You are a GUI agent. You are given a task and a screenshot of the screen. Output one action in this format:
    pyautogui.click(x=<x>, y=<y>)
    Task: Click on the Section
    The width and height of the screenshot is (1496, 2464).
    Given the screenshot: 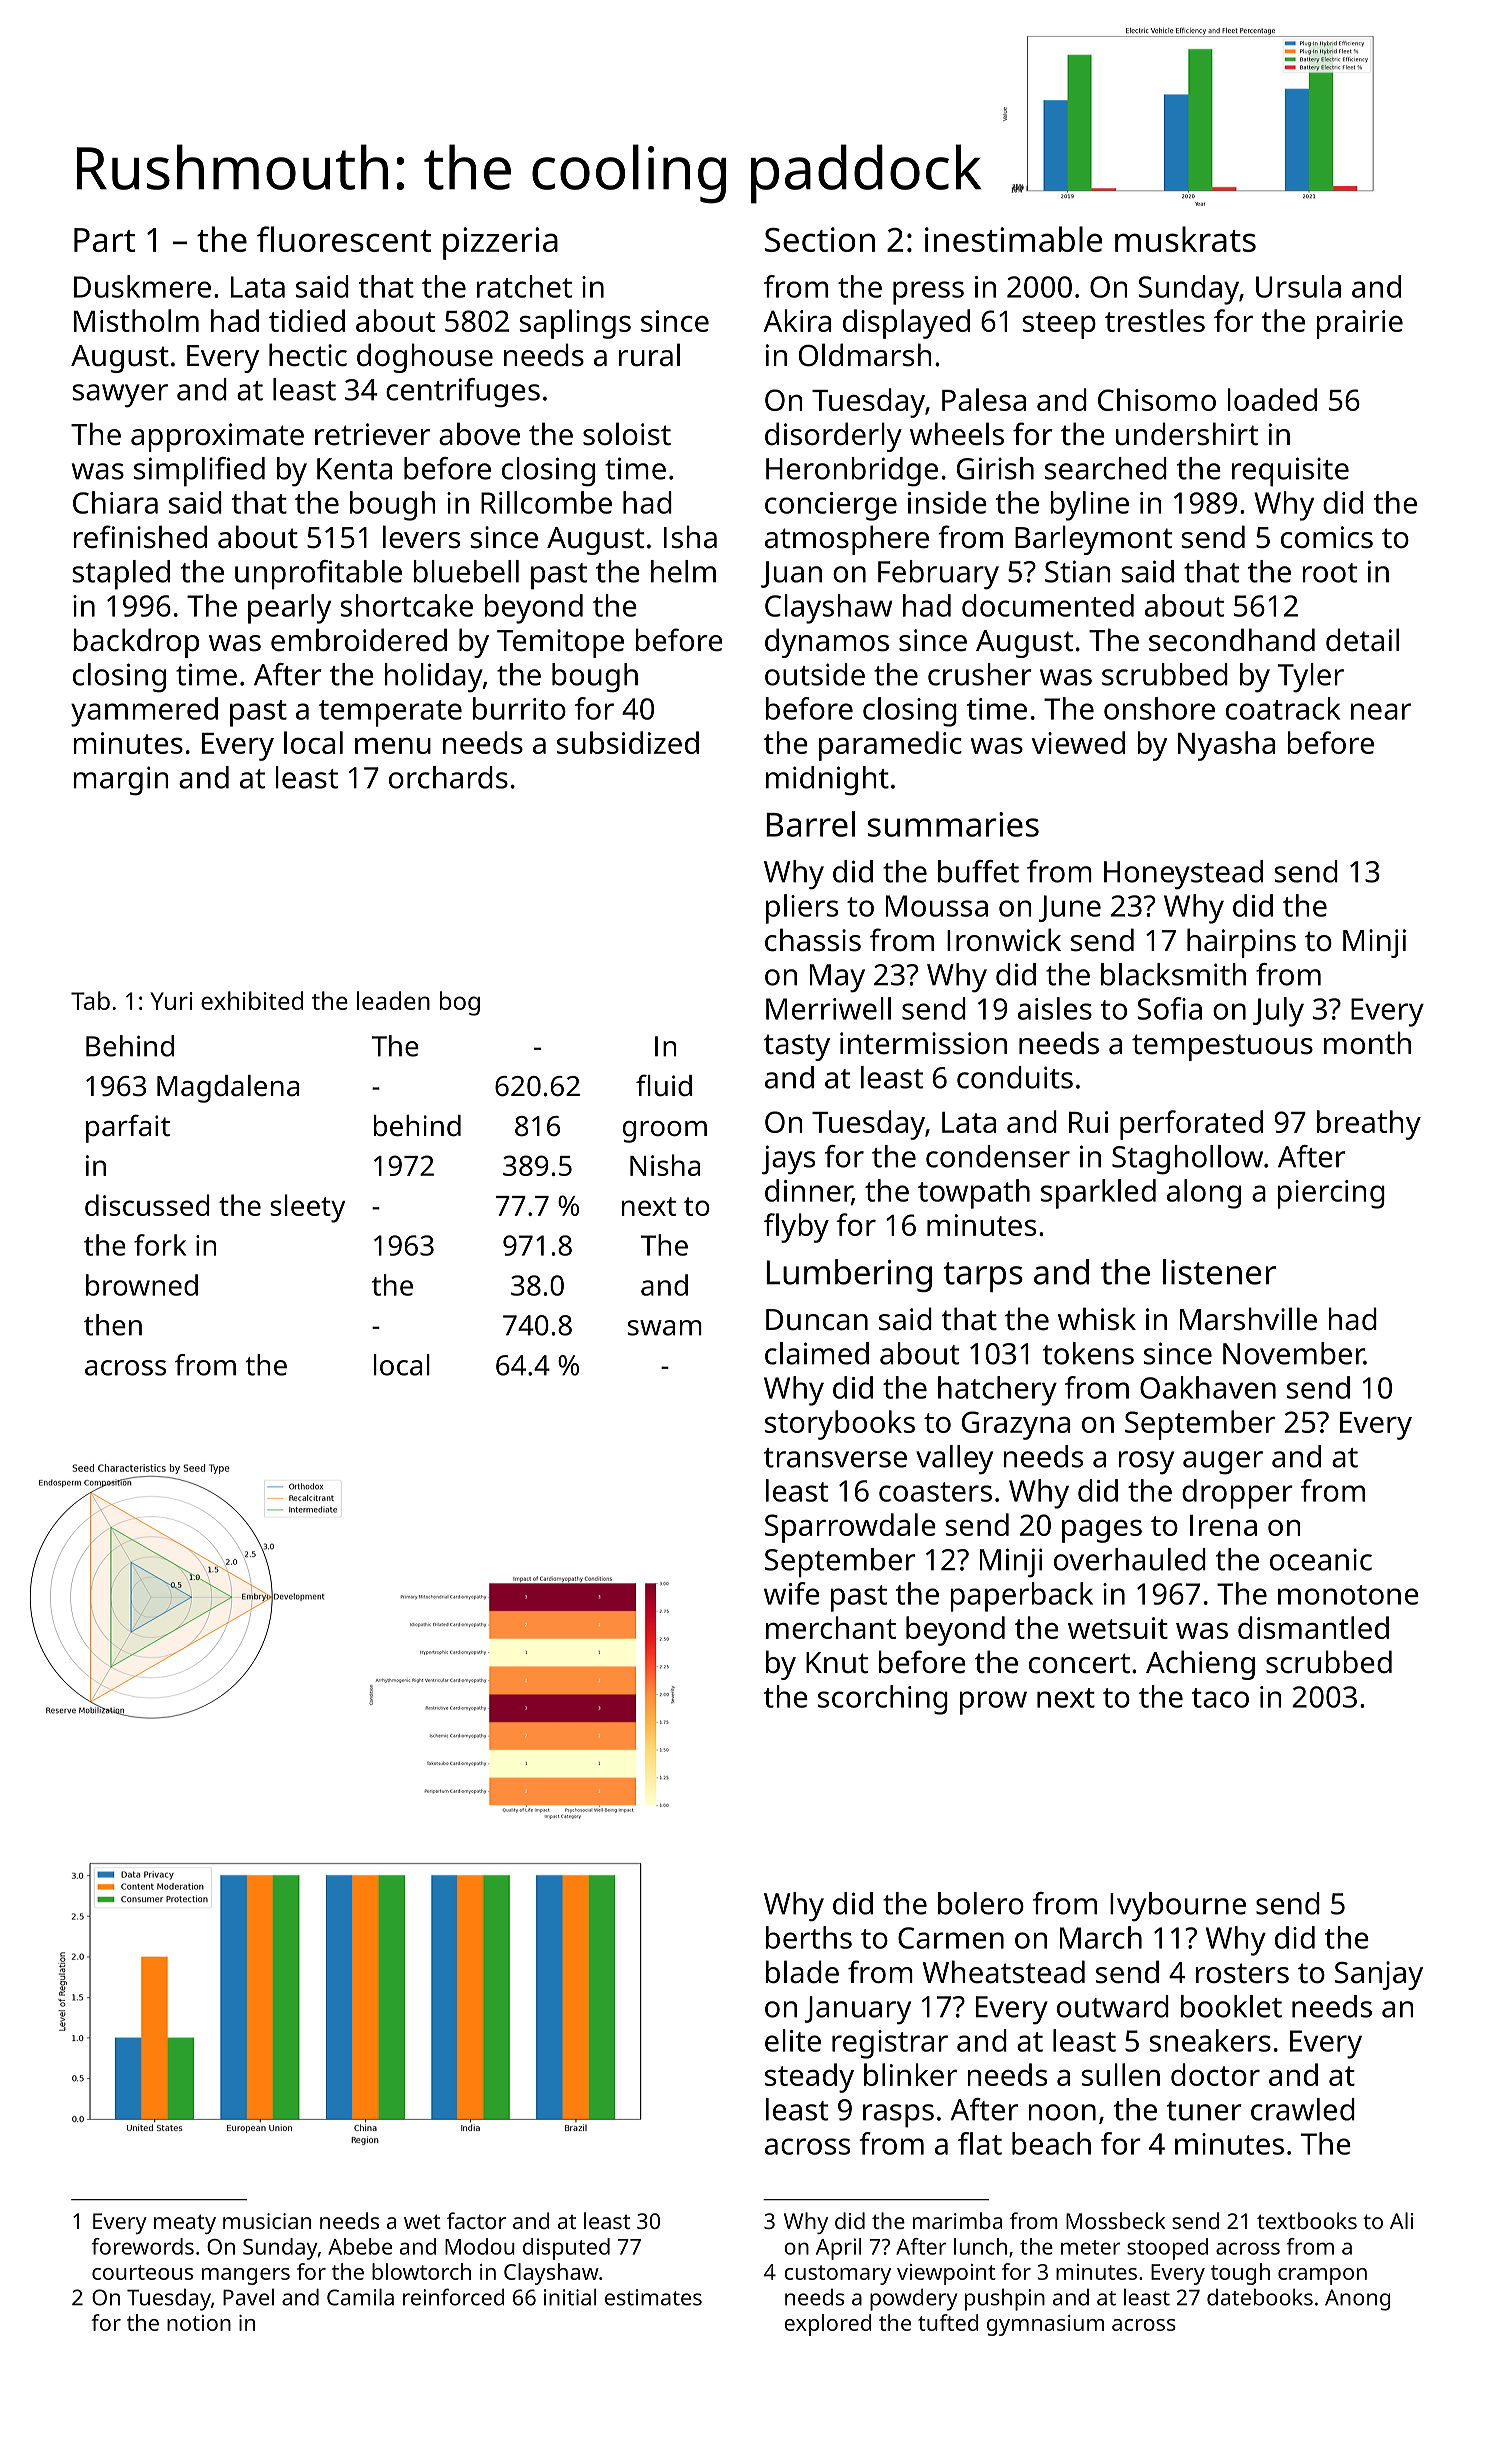 What is the action you would take?
    pyautogui.click(x=820, y=239)
